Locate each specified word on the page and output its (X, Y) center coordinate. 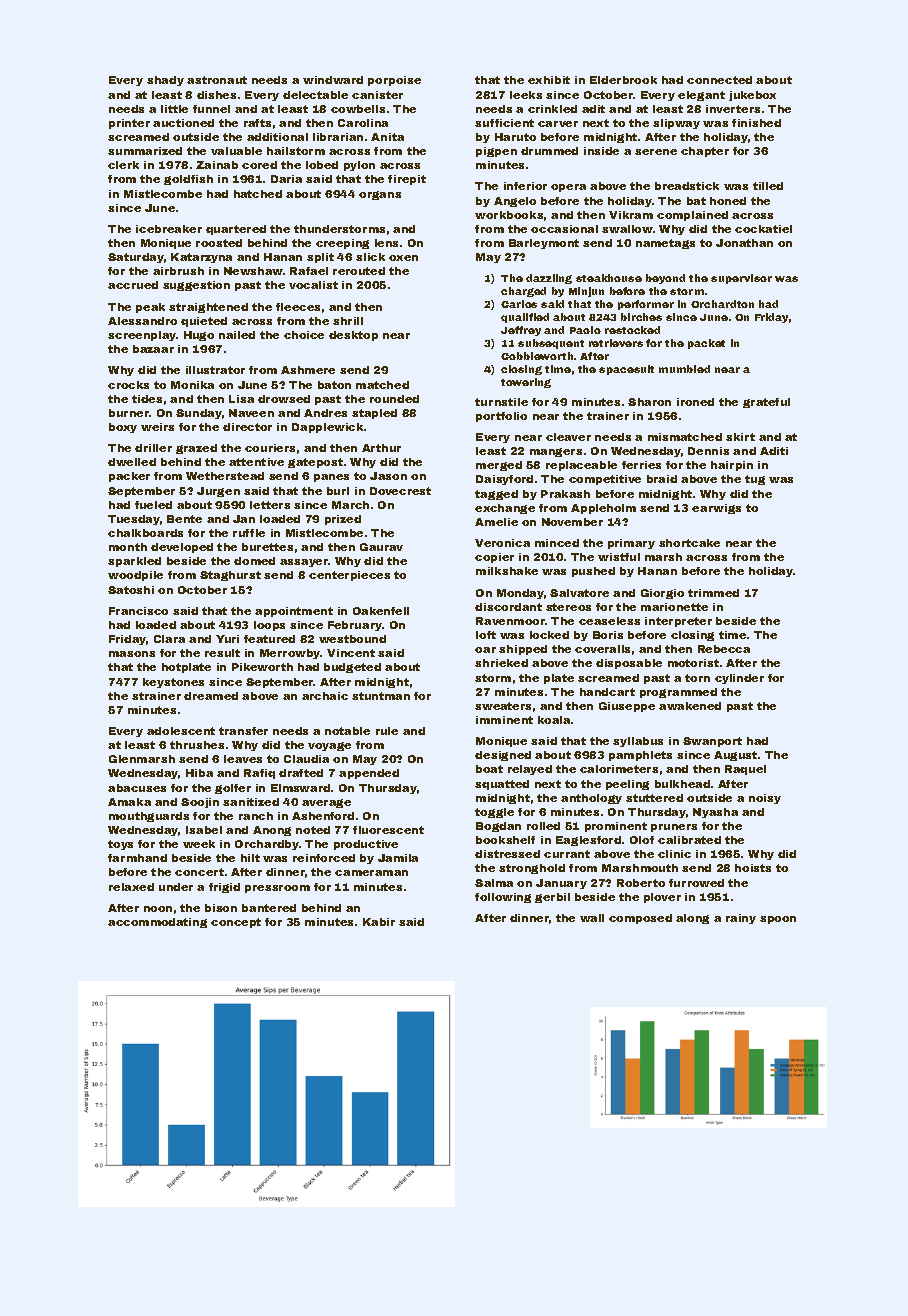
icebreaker (169, 229)
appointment (294, 612)
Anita (387, 137)
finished (756, 123)
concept (236, 923)
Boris (608, 635)
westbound (352, 639)
